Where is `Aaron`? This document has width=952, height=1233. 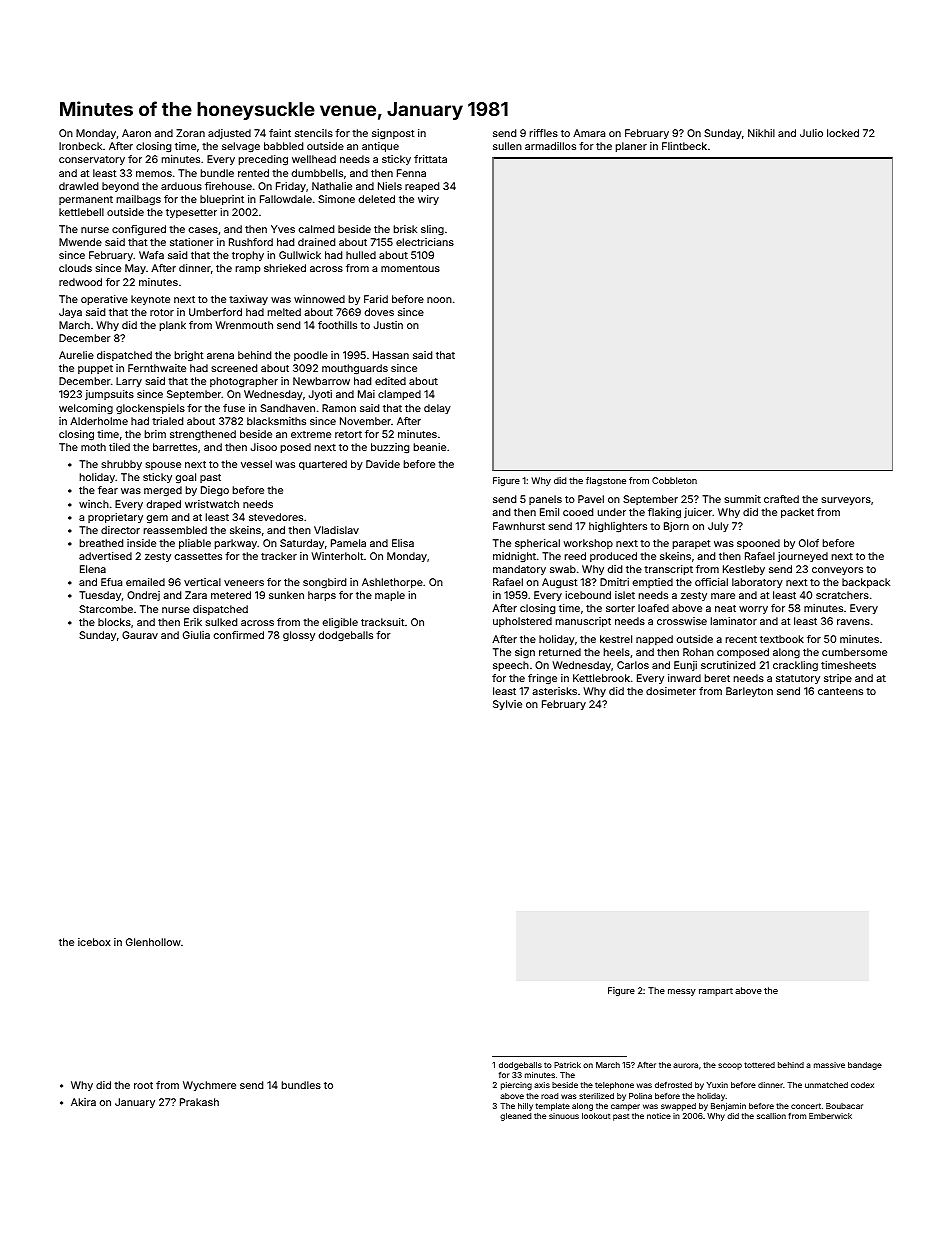
Aaron is located at coordinates (136, 133).
